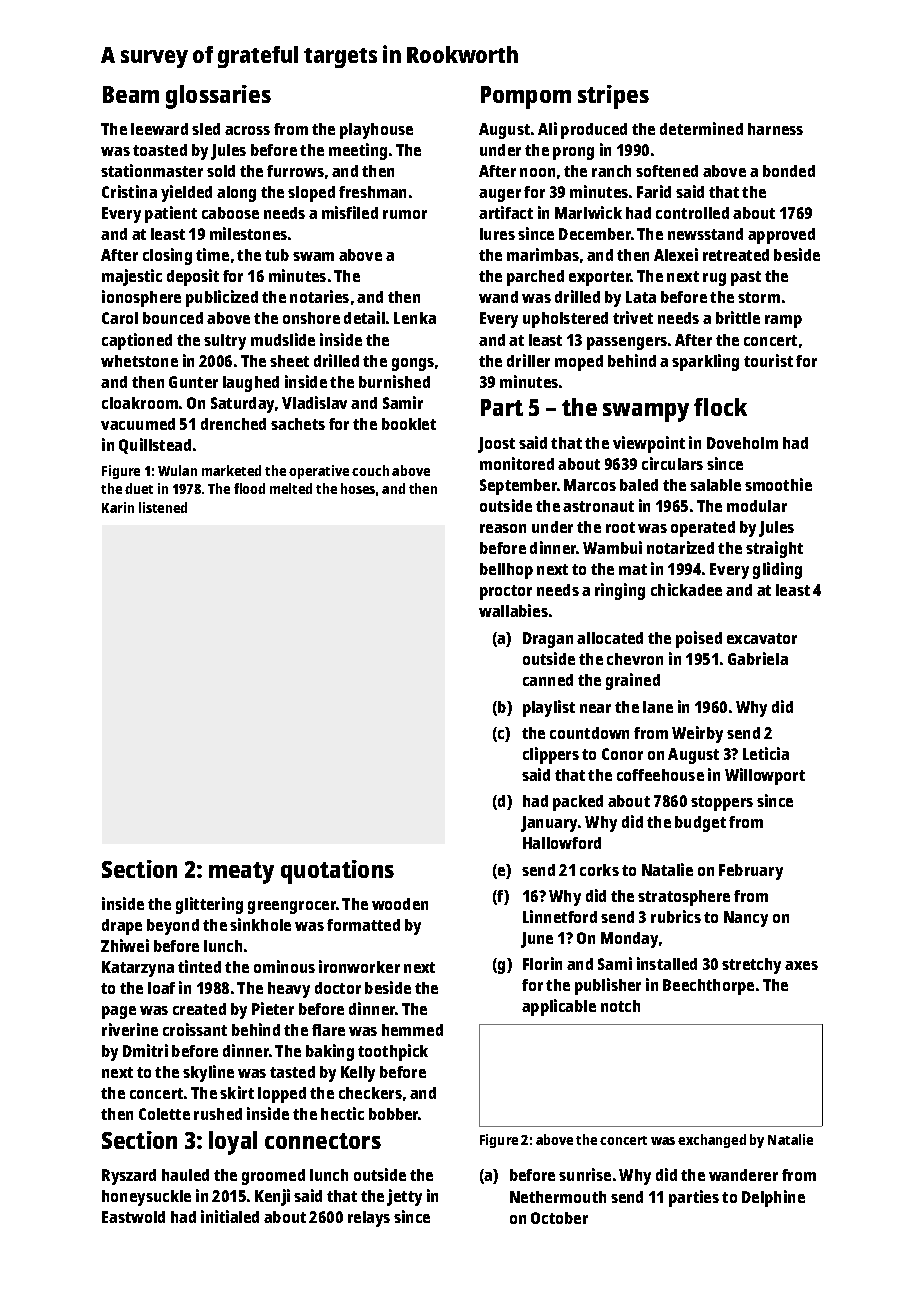 This screenshot has height=1308, width=924. I want to click on harness, so click(775, 129).
